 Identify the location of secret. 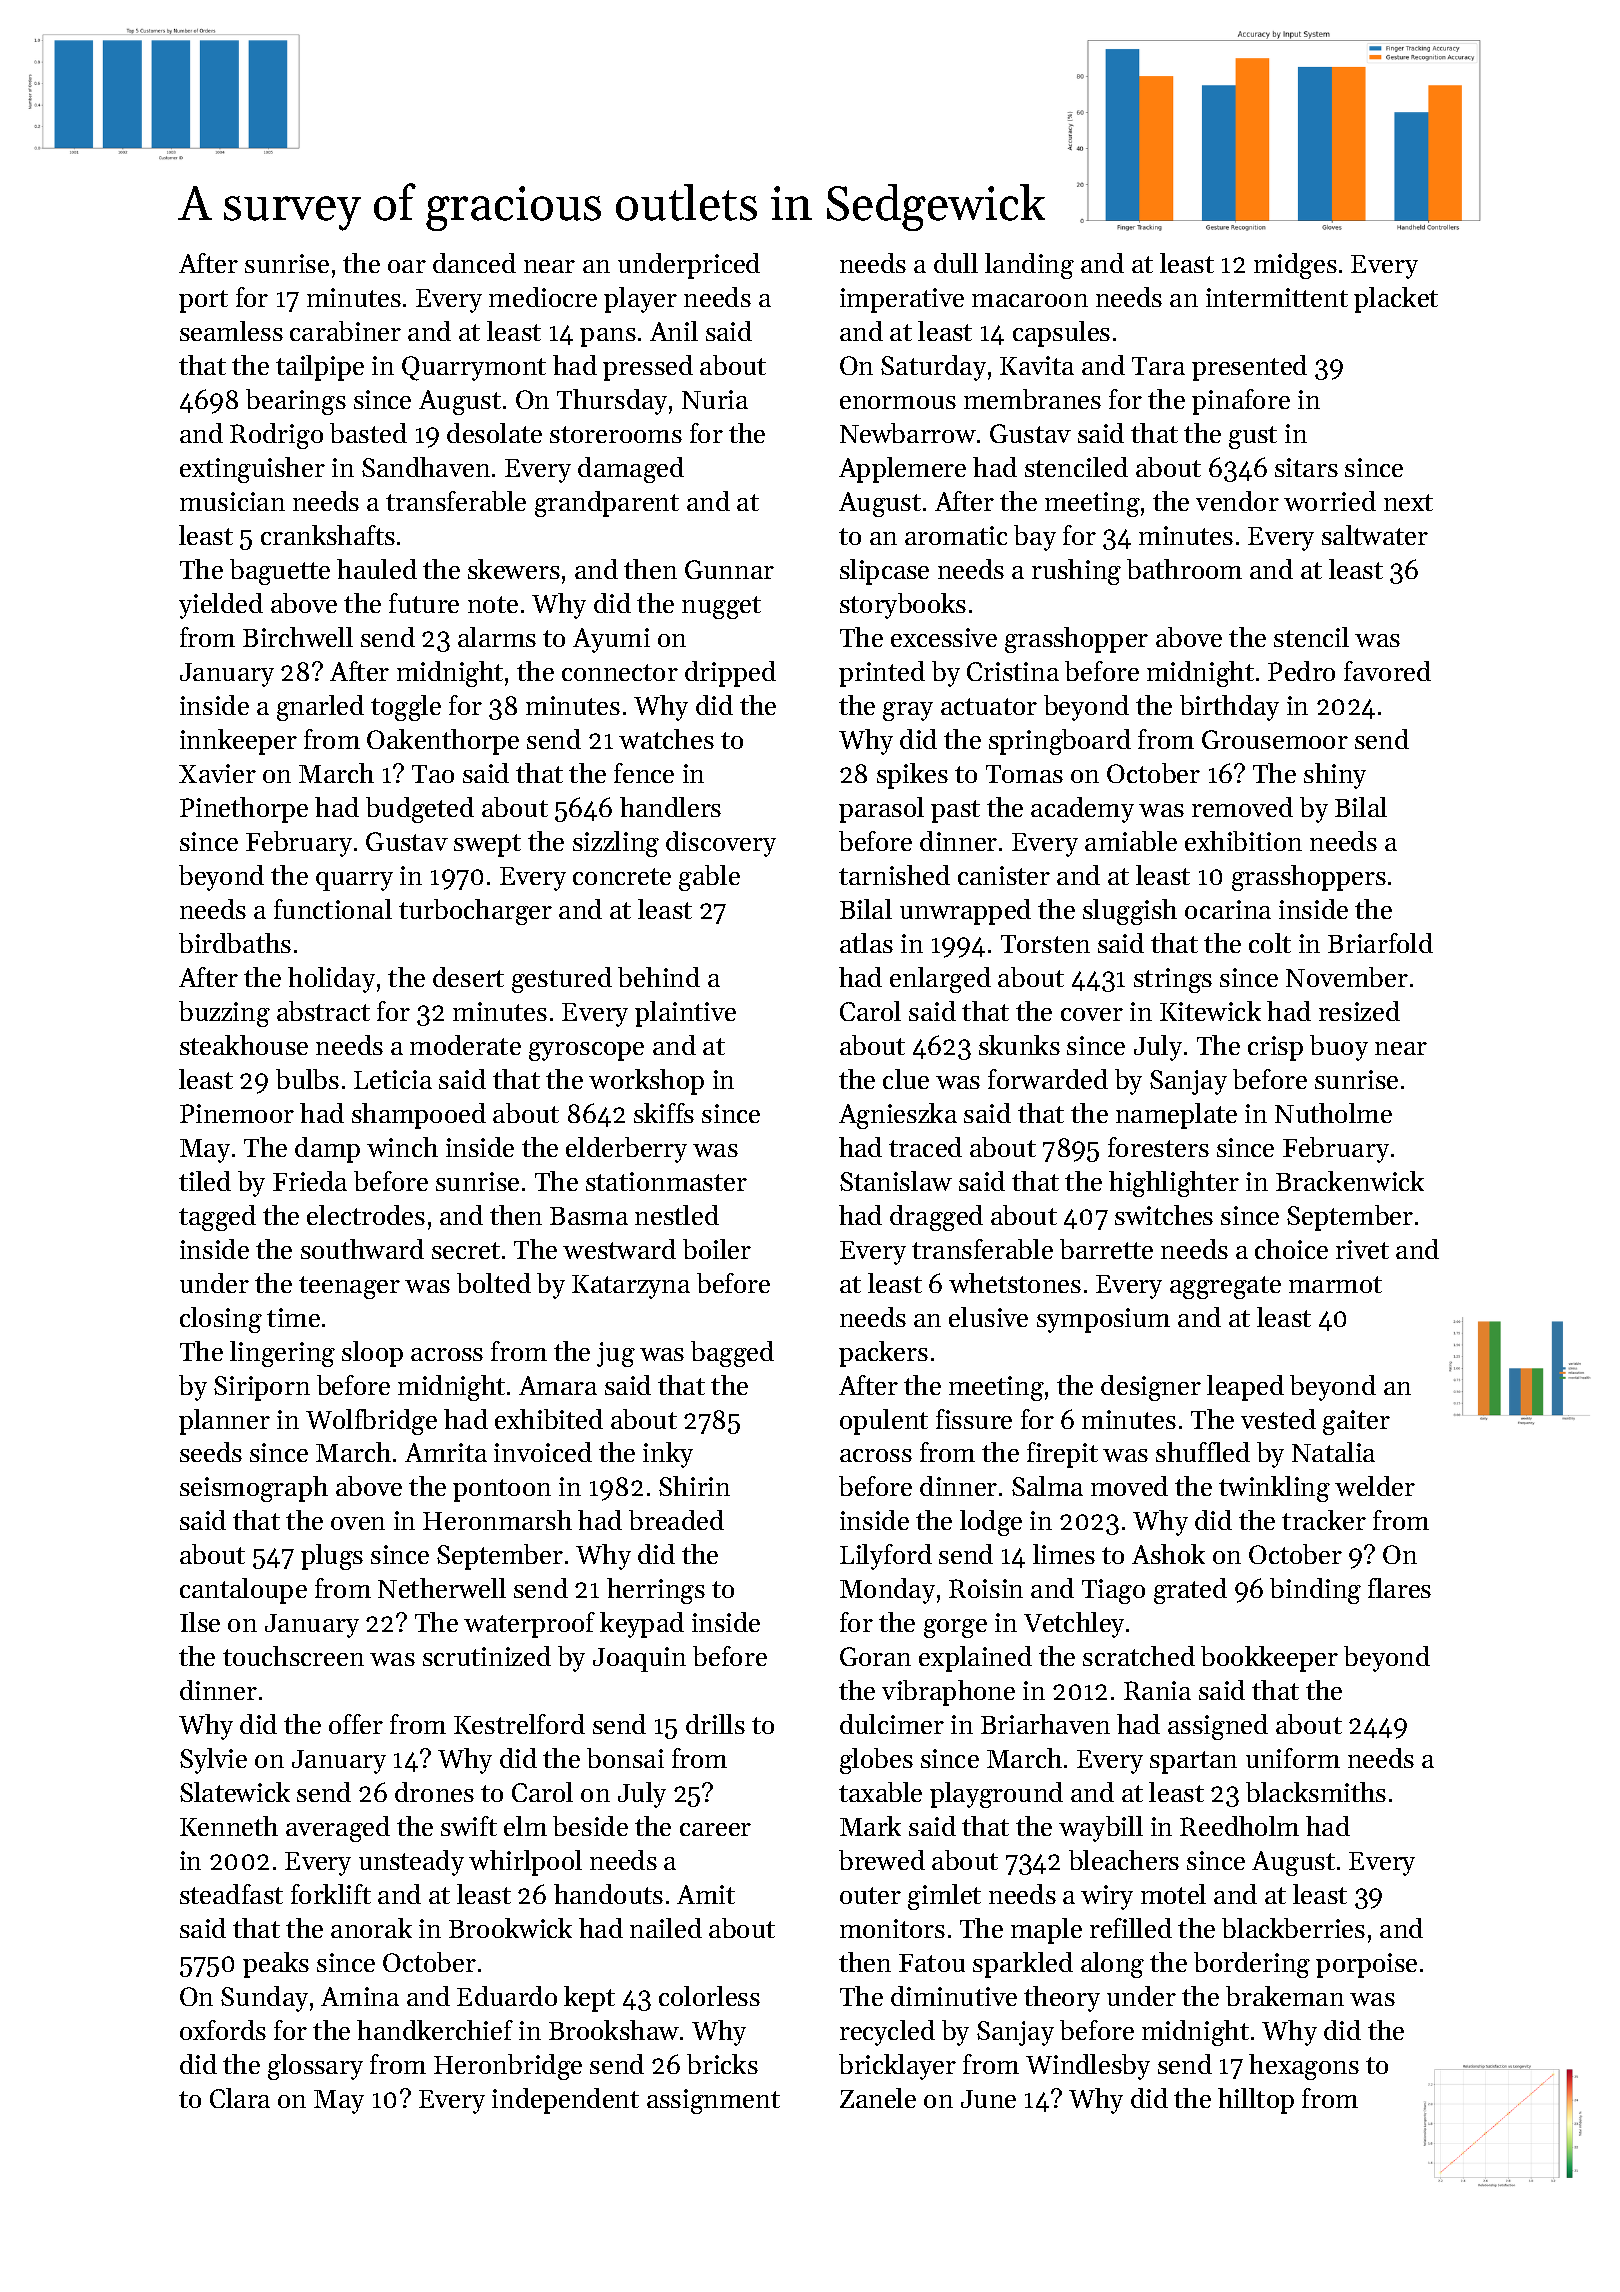
(466, 1250).
